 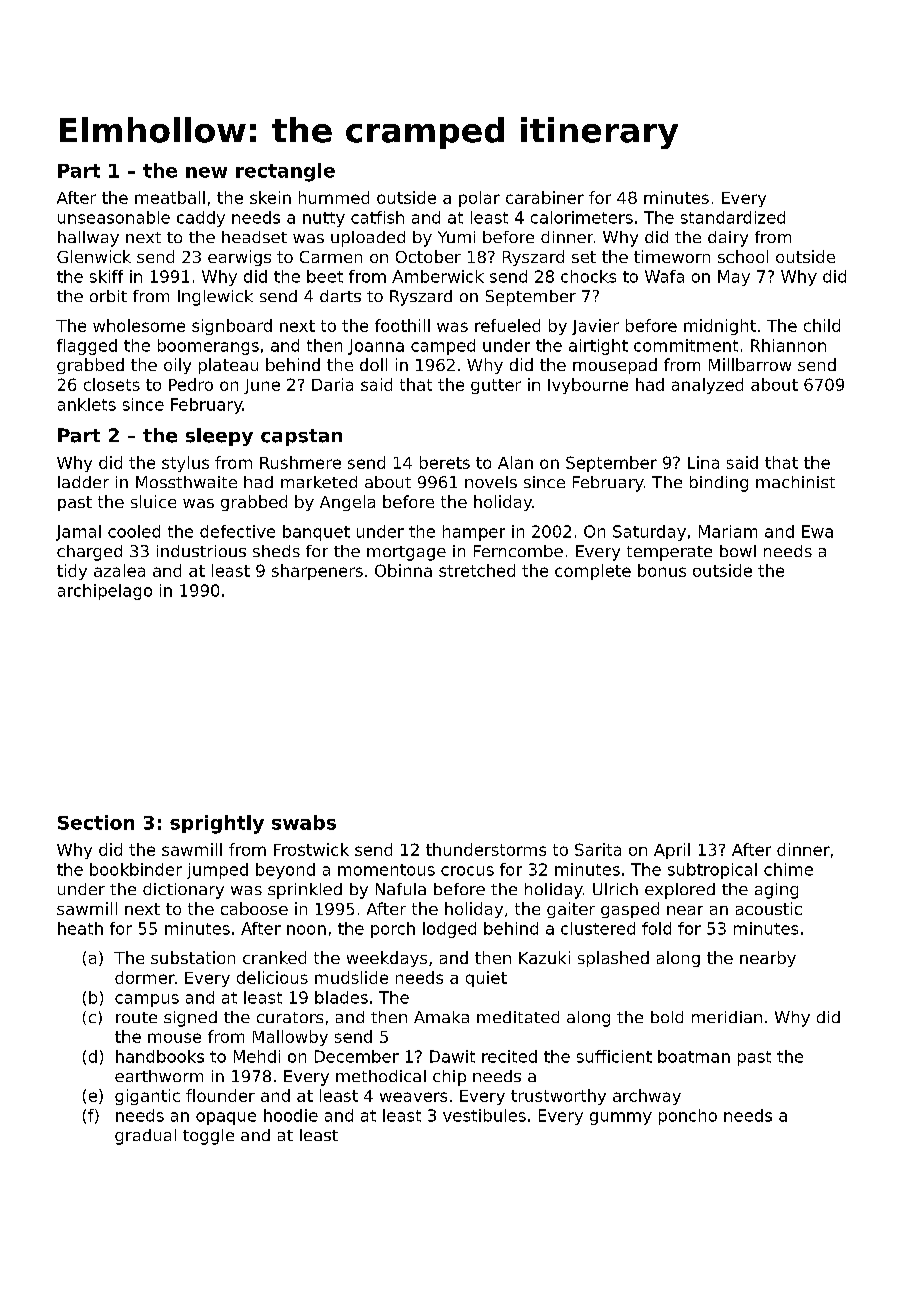 I want to click on swabs, so click(x=304, y=822).
